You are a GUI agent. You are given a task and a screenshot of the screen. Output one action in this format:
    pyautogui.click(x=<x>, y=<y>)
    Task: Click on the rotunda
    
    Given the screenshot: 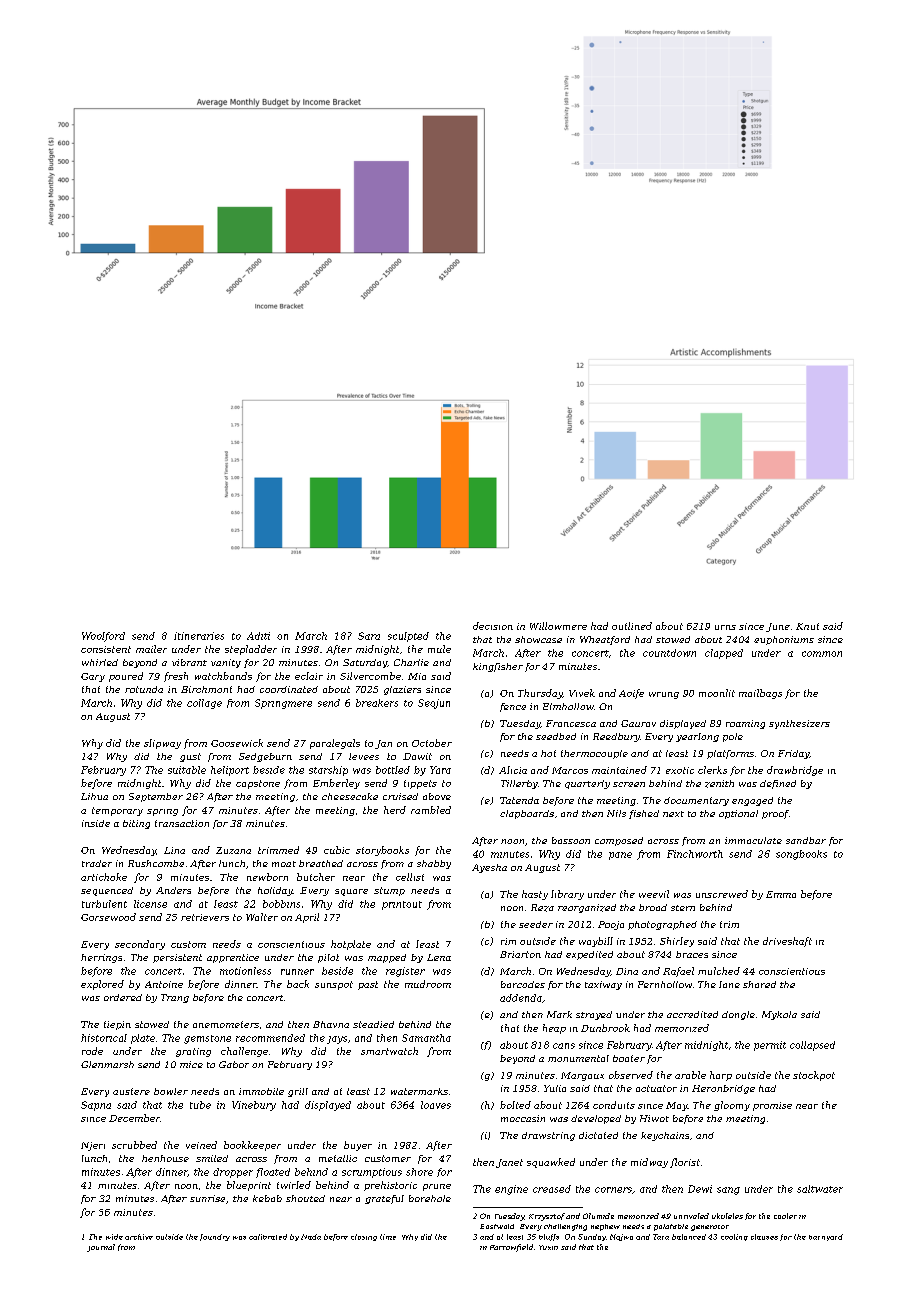 What is the action you would take?
    pyautogui.click(x=144, y=689)
